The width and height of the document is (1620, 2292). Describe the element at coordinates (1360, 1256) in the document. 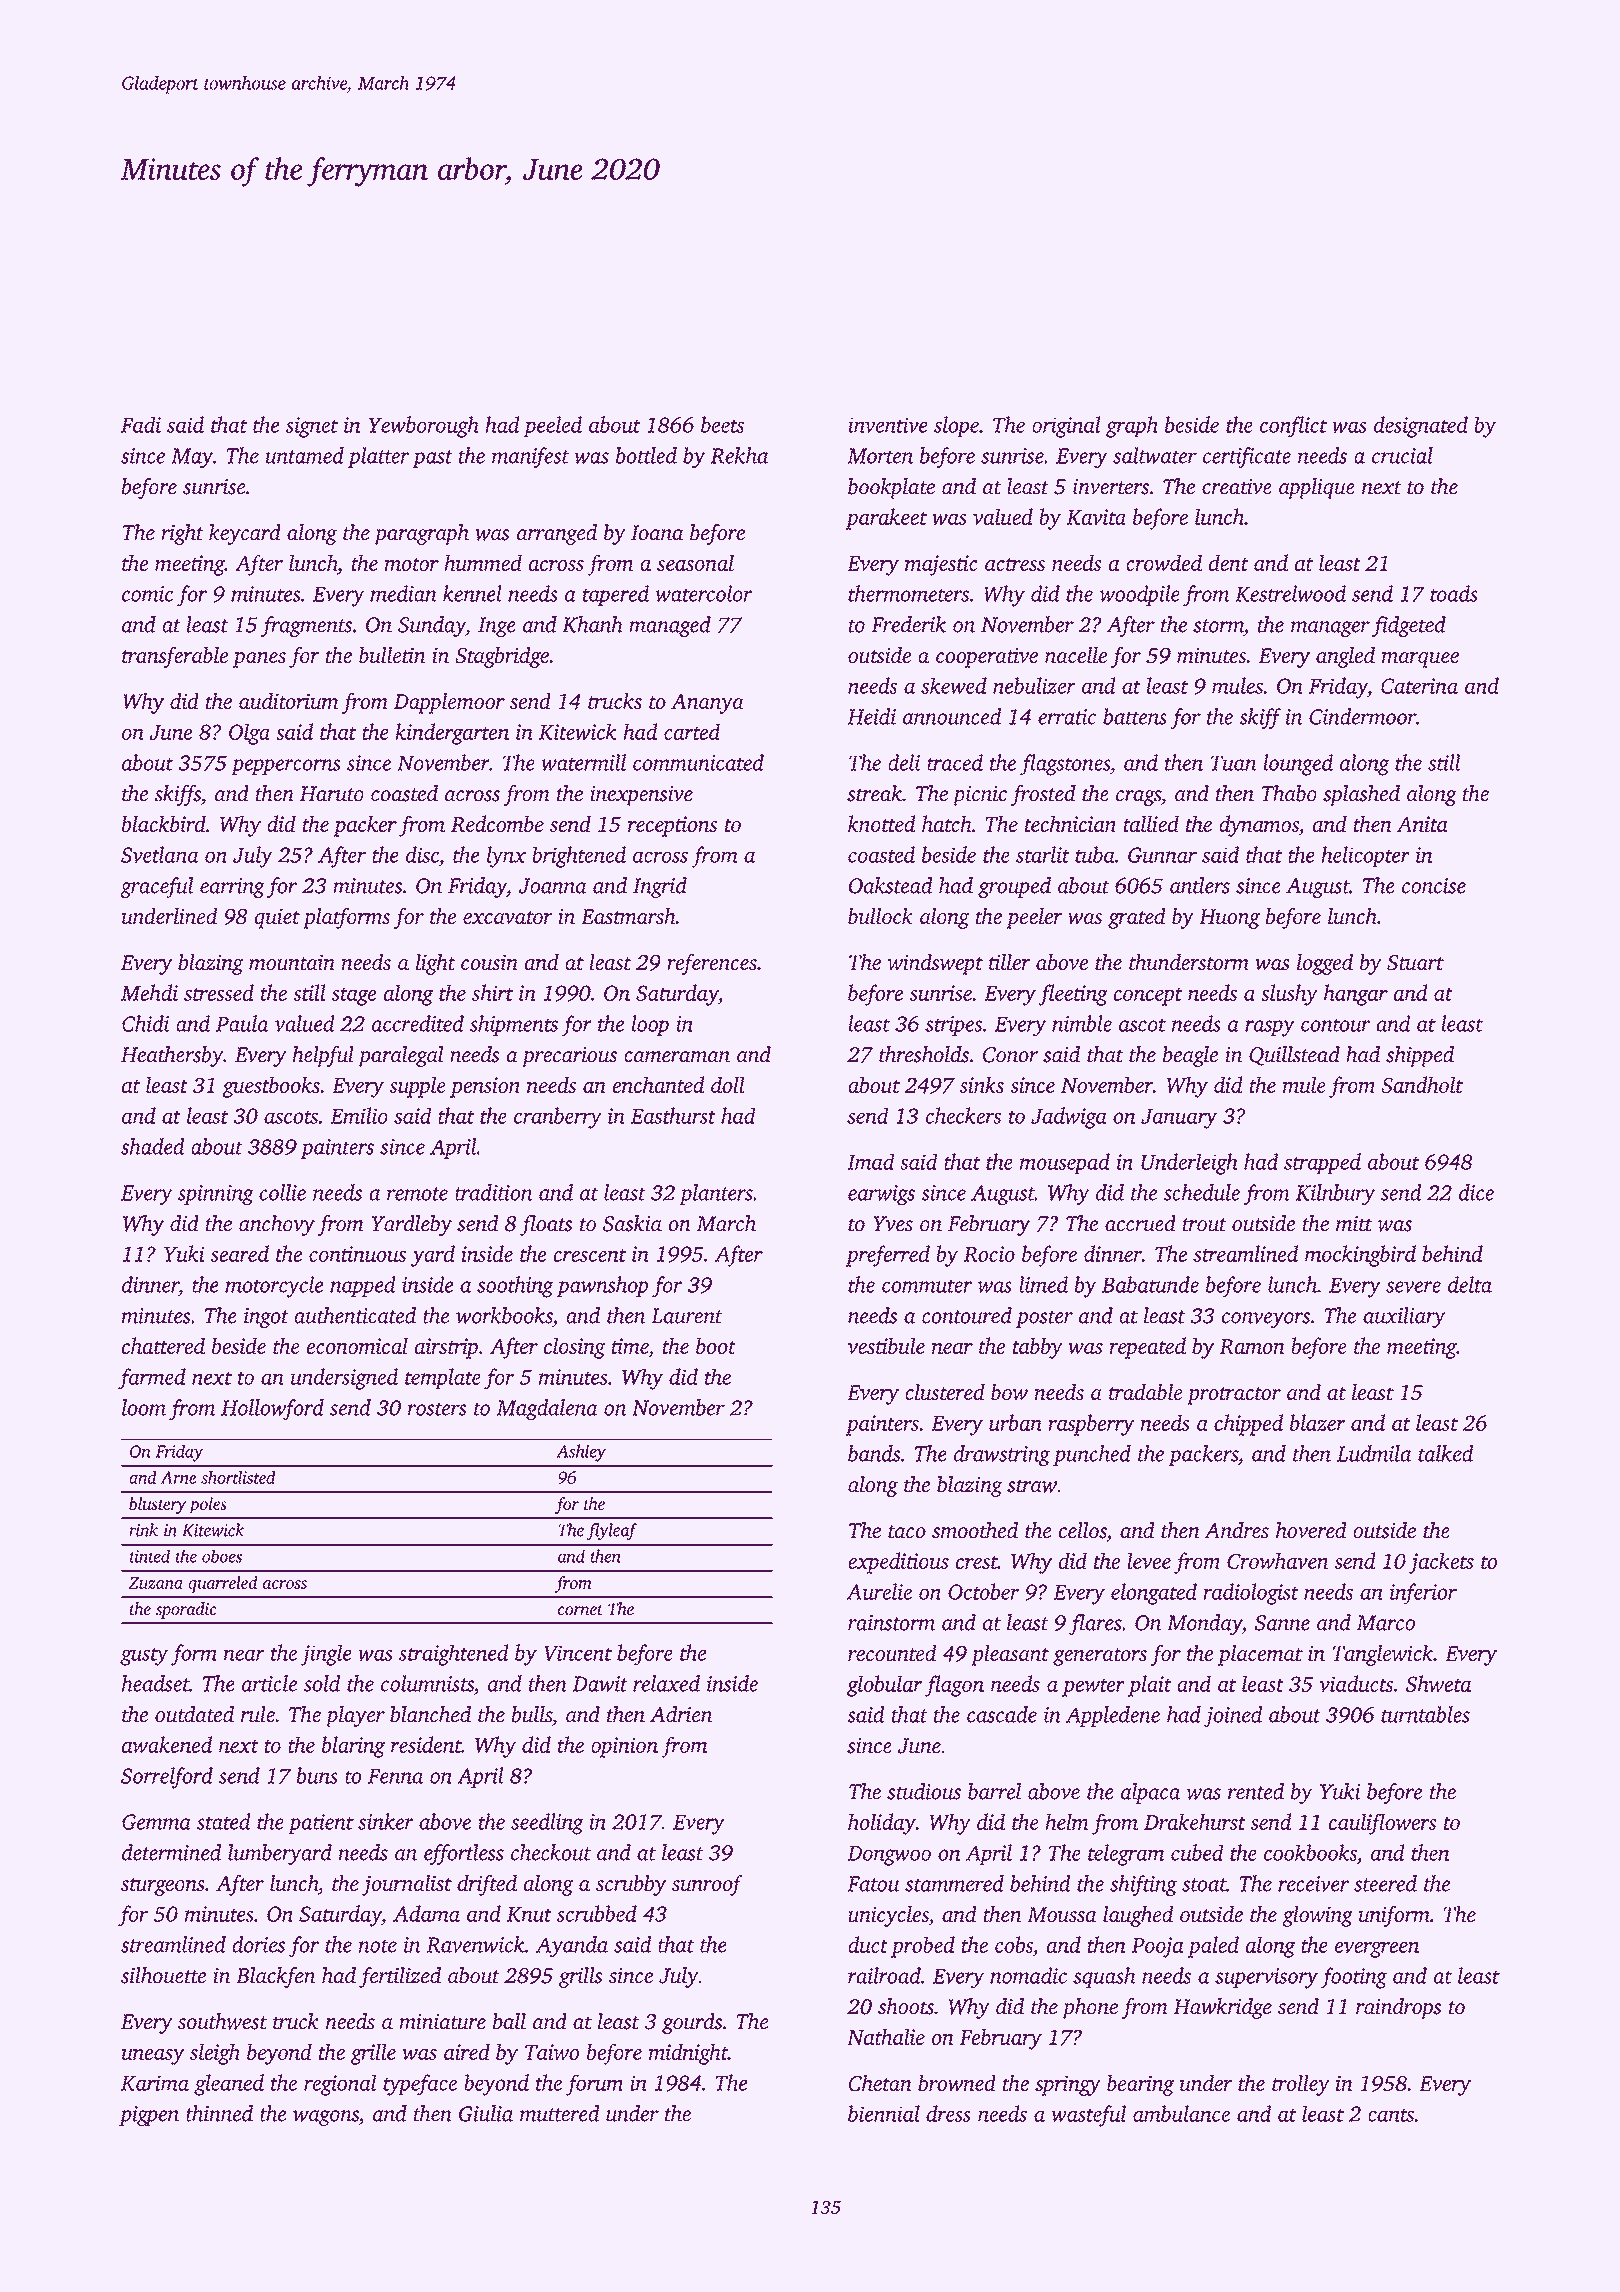

I see `mockingbird` at that location.
